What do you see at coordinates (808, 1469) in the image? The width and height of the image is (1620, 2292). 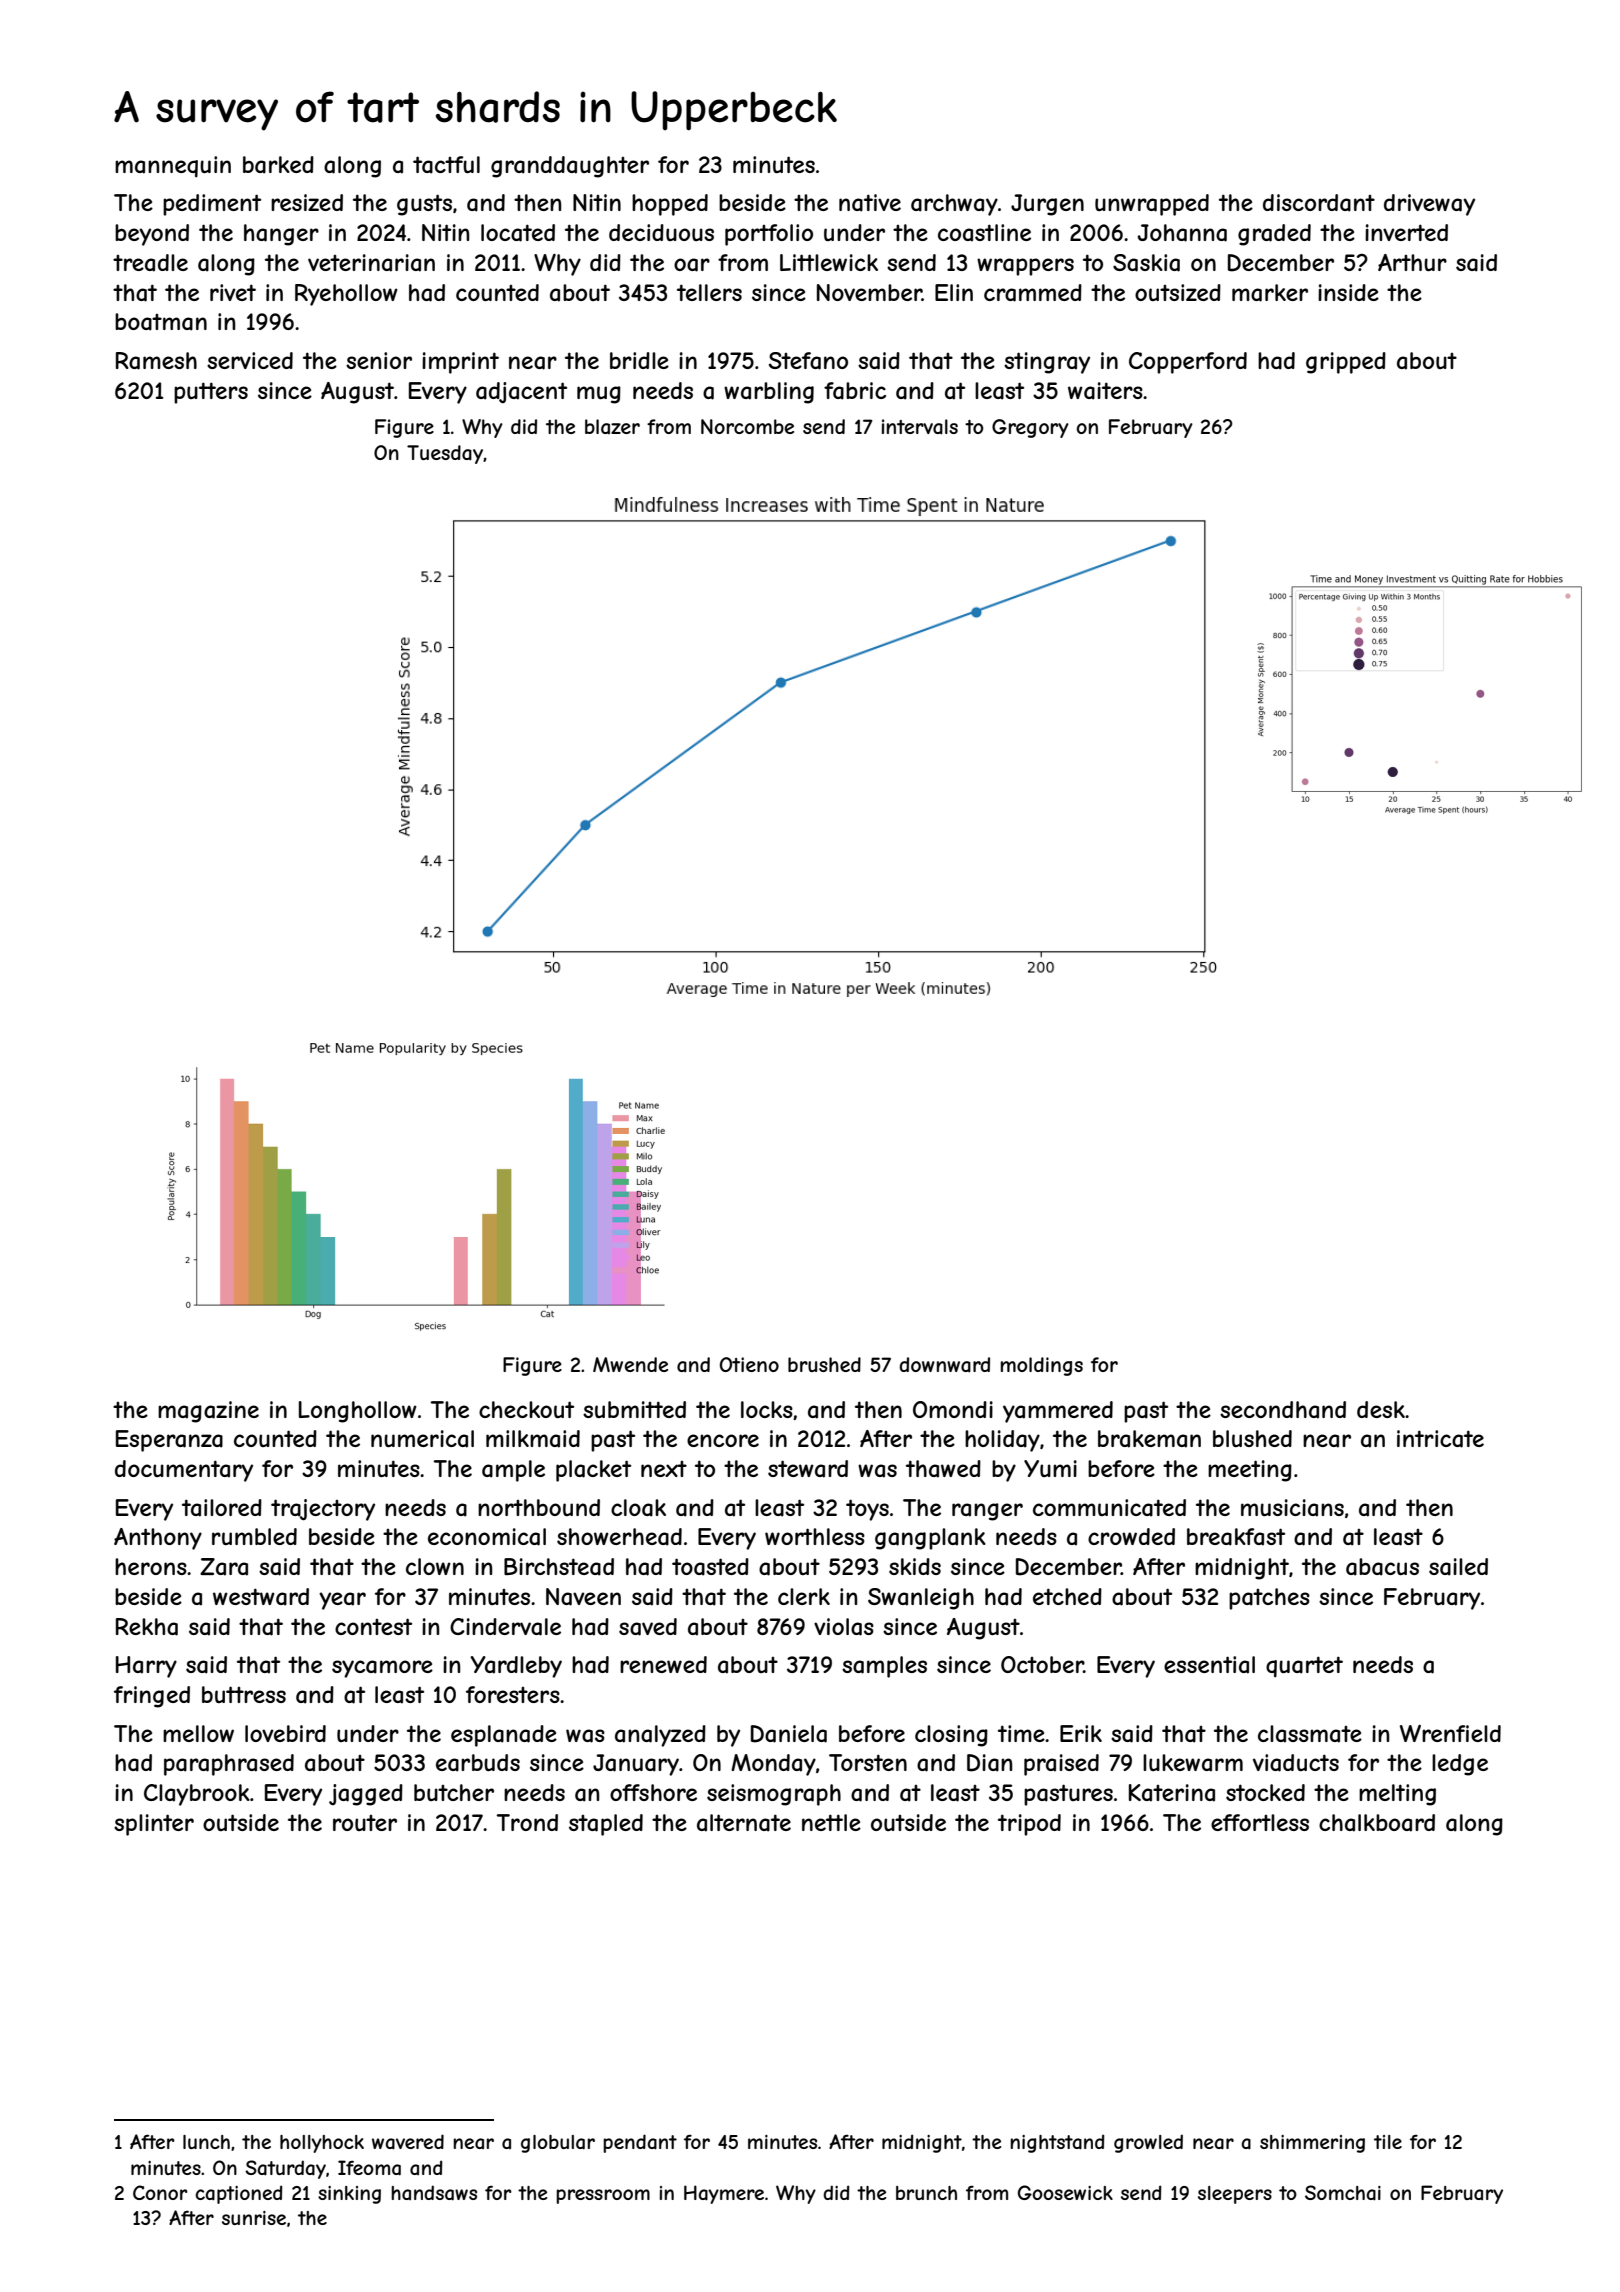 I see `steward` at bounding box center [808, 1469].
